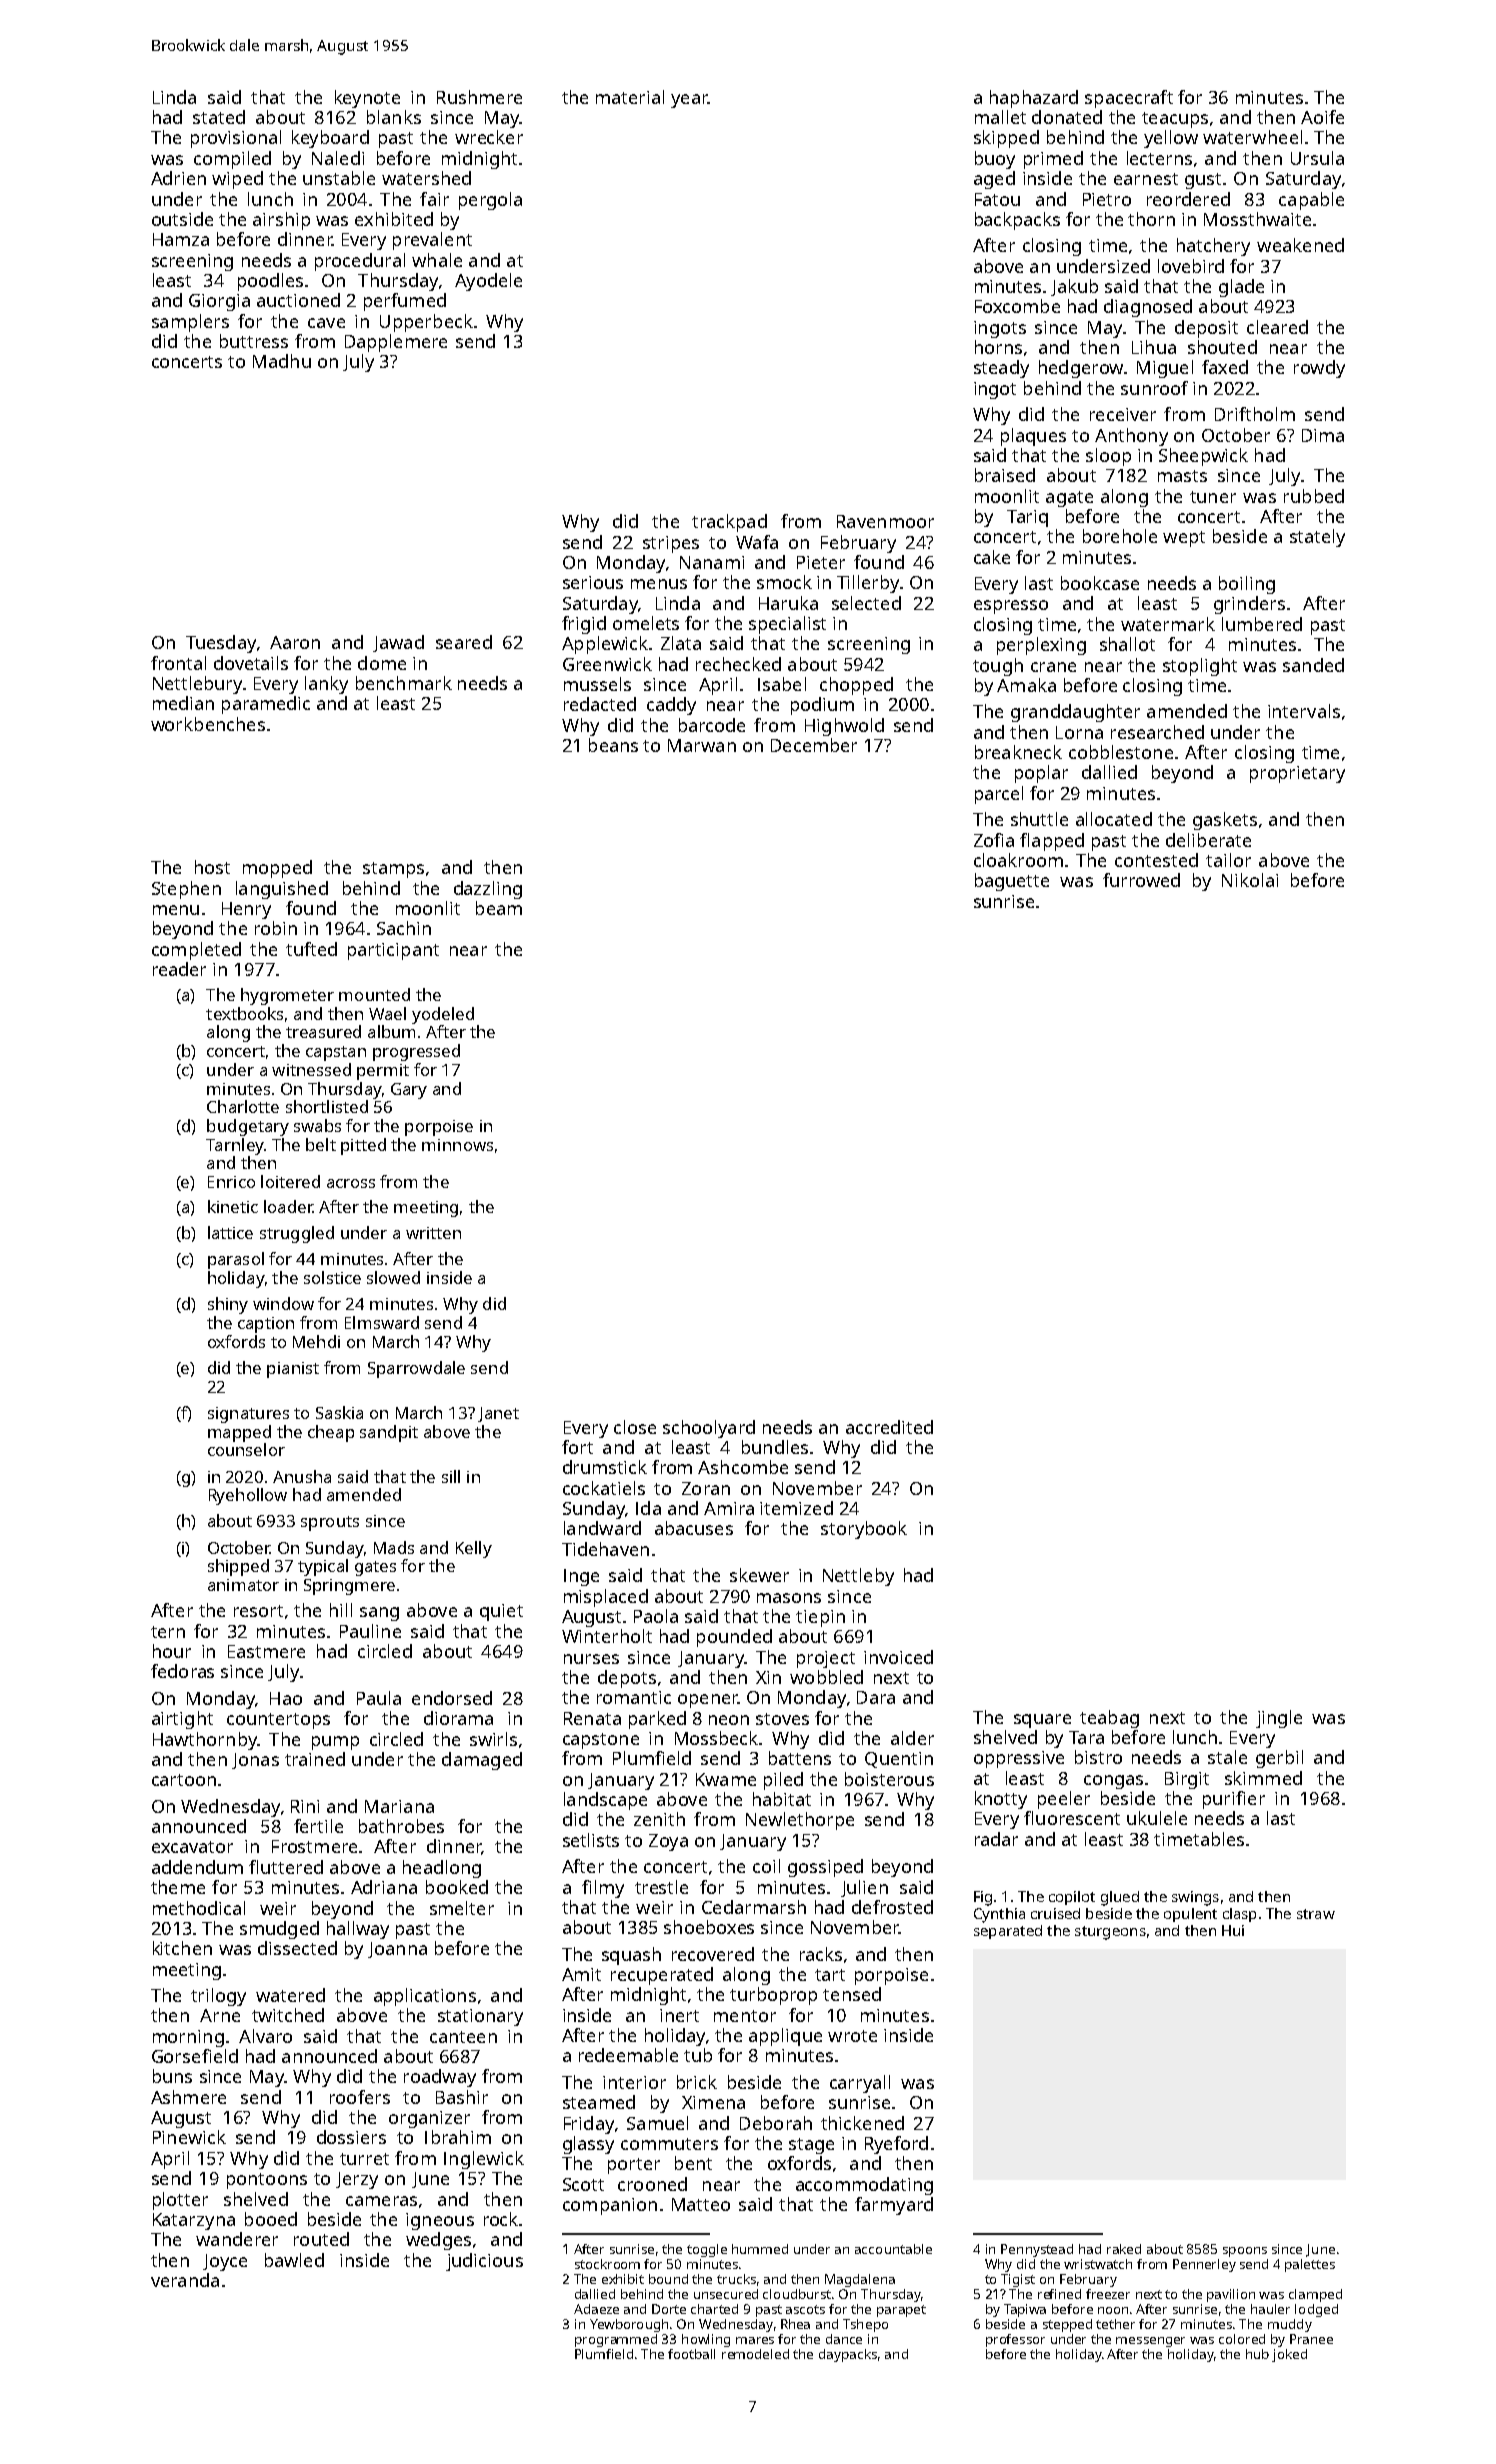 The image size is (1496, 2464). I want to click on baguette, so click(1012, 882).
